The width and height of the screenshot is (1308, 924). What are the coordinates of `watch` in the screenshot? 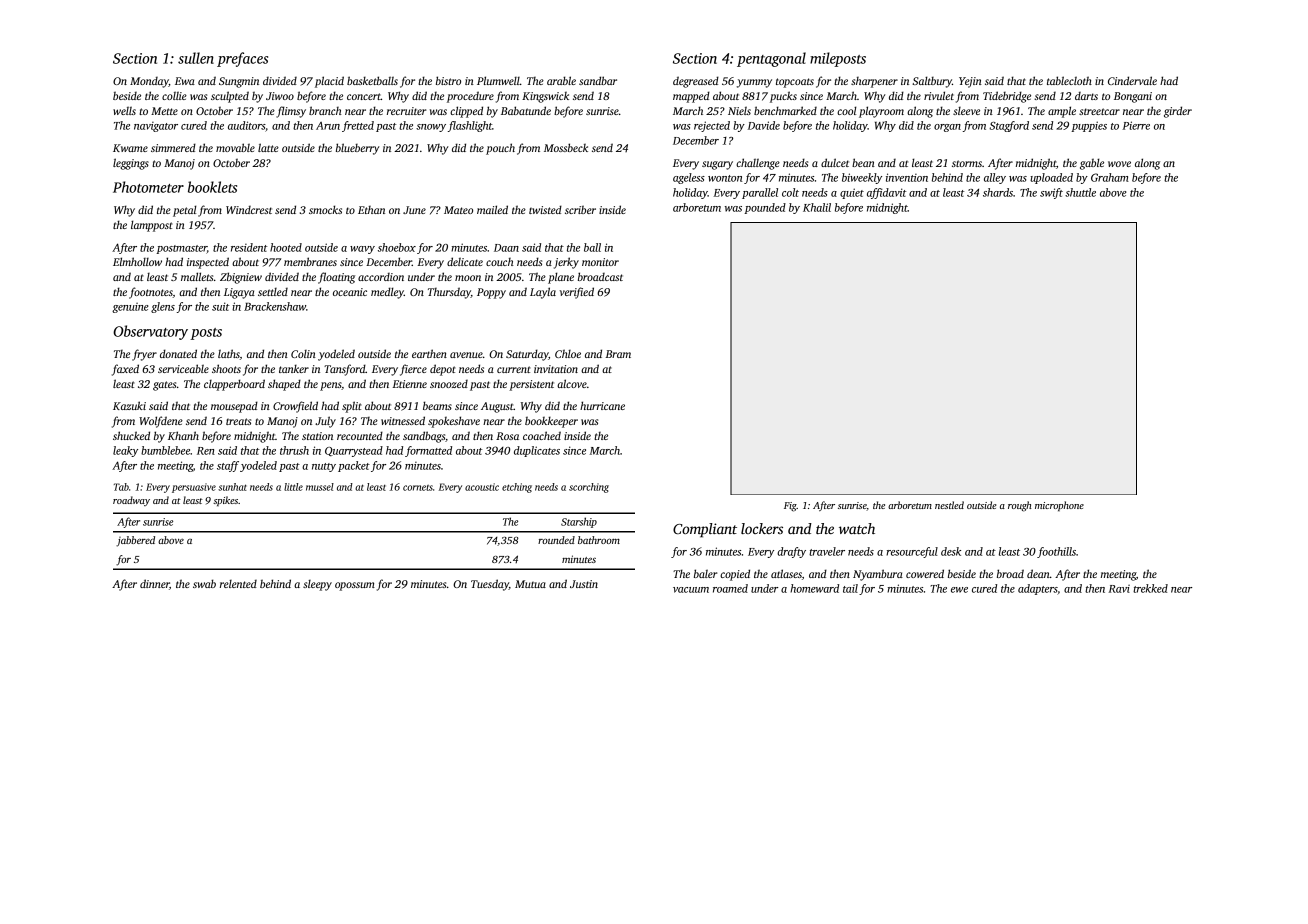 It's located at (857, 528).
